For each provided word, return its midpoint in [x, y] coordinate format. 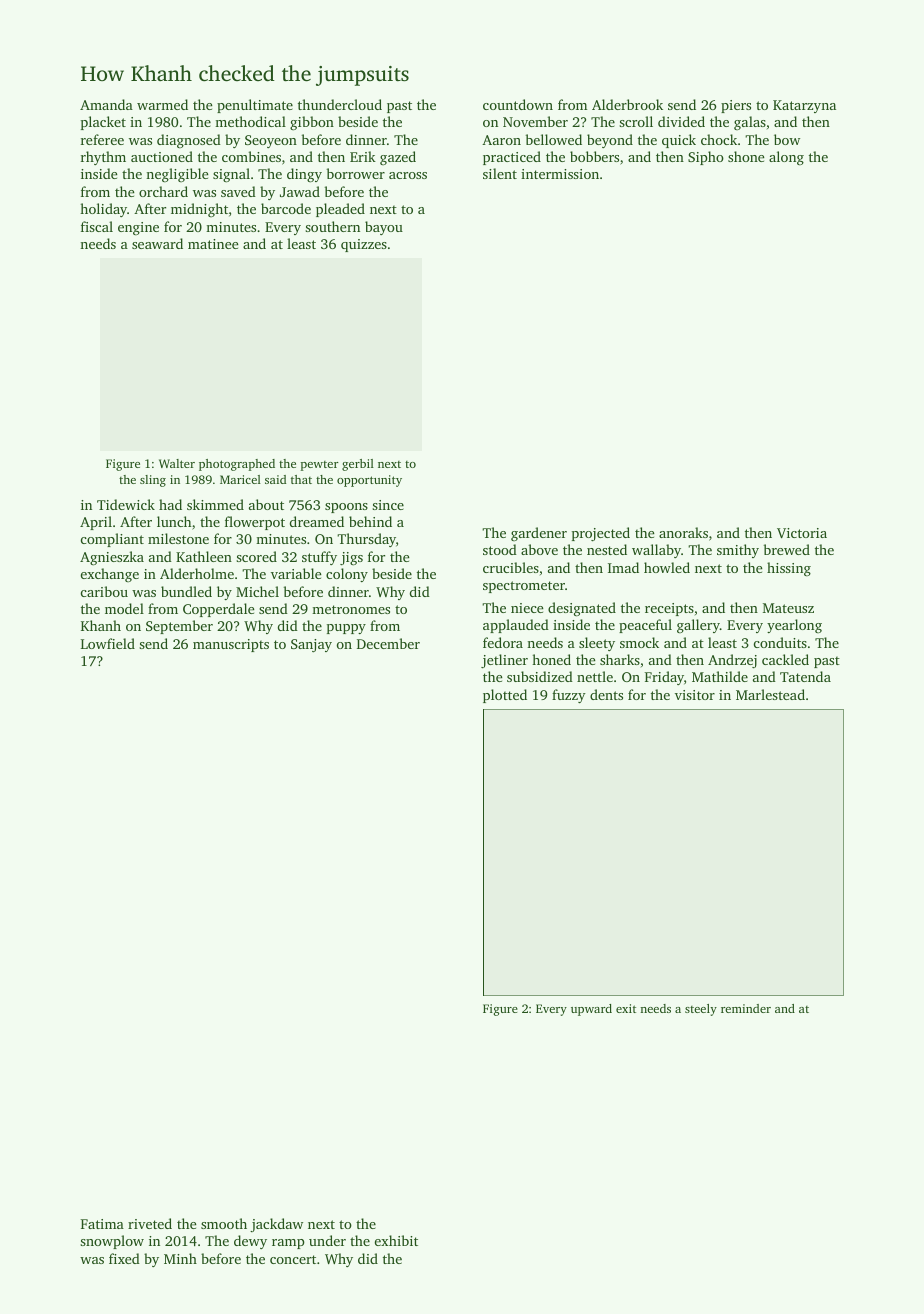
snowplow [112, 1242]
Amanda [106, 104]
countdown [518, 104]
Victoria [802, 533]
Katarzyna [804, 106]
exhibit [396, 1240]
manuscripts [231, 645]
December [388, 643]
